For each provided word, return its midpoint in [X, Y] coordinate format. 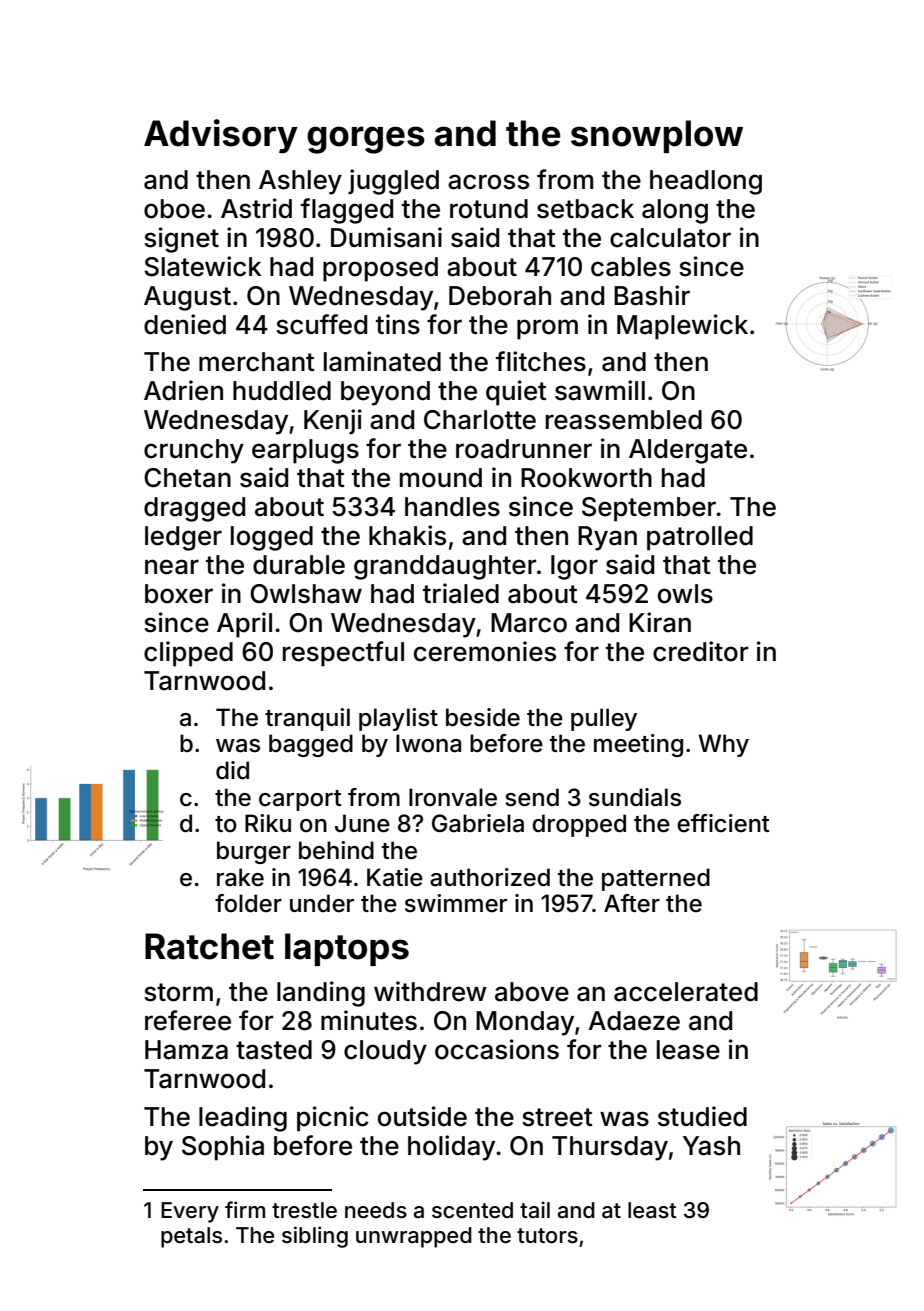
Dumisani [386, 237]
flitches [541, 361]
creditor [700, 651]
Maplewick [682, 327]
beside [483, 717]
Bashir [652, 295]
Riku [268, 823]
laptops [347, 949]
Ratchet [209, 946]
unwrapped [414, 1237]
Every [190, 1212]
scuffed [321, 324]
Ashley [300, 182]
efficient [723, 823]
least [652, 1210]
